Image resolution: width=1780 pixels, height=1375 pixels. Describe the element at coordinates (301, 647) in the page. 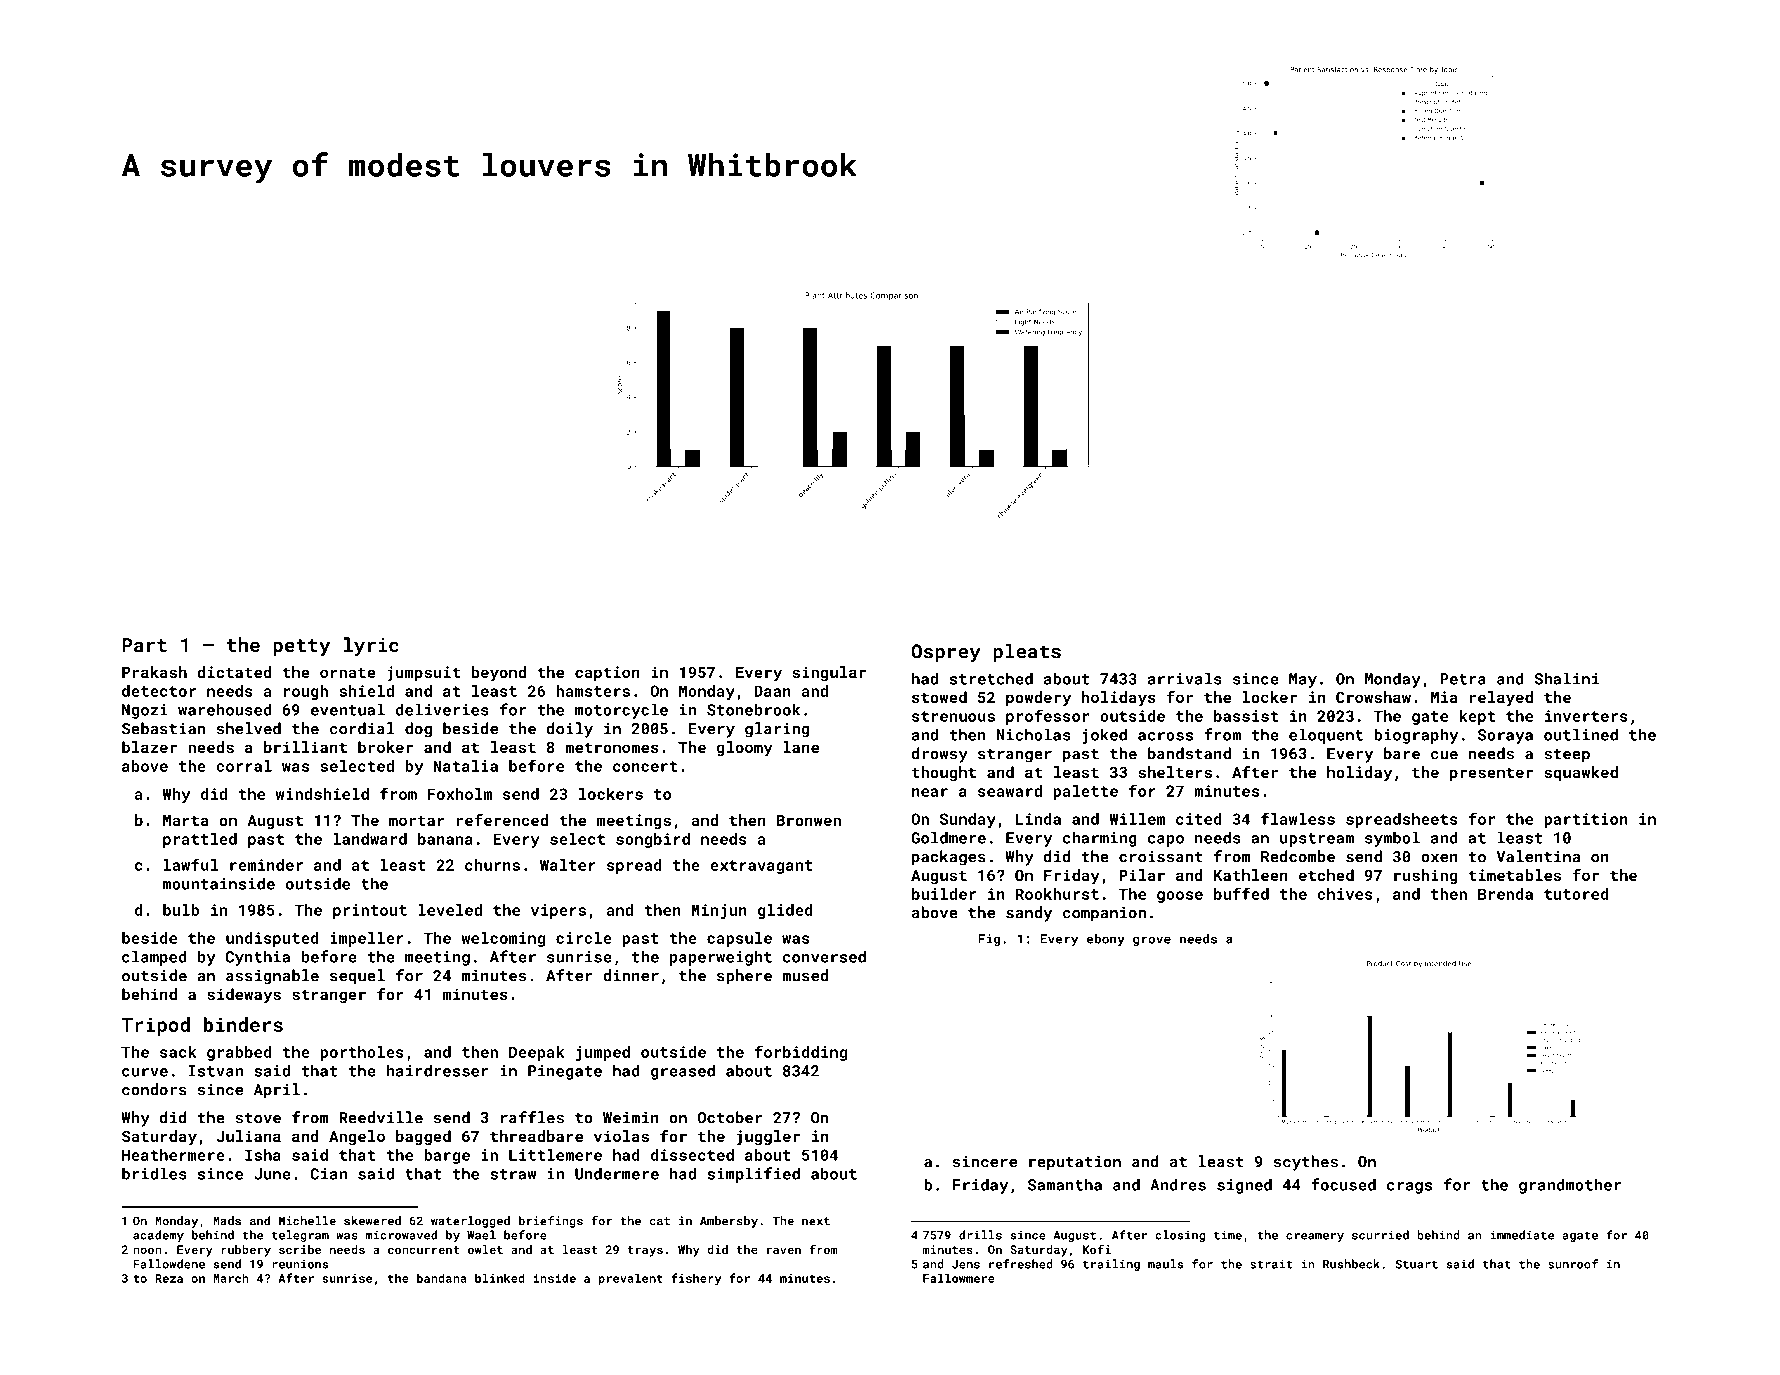

I see `petty` at that location.
